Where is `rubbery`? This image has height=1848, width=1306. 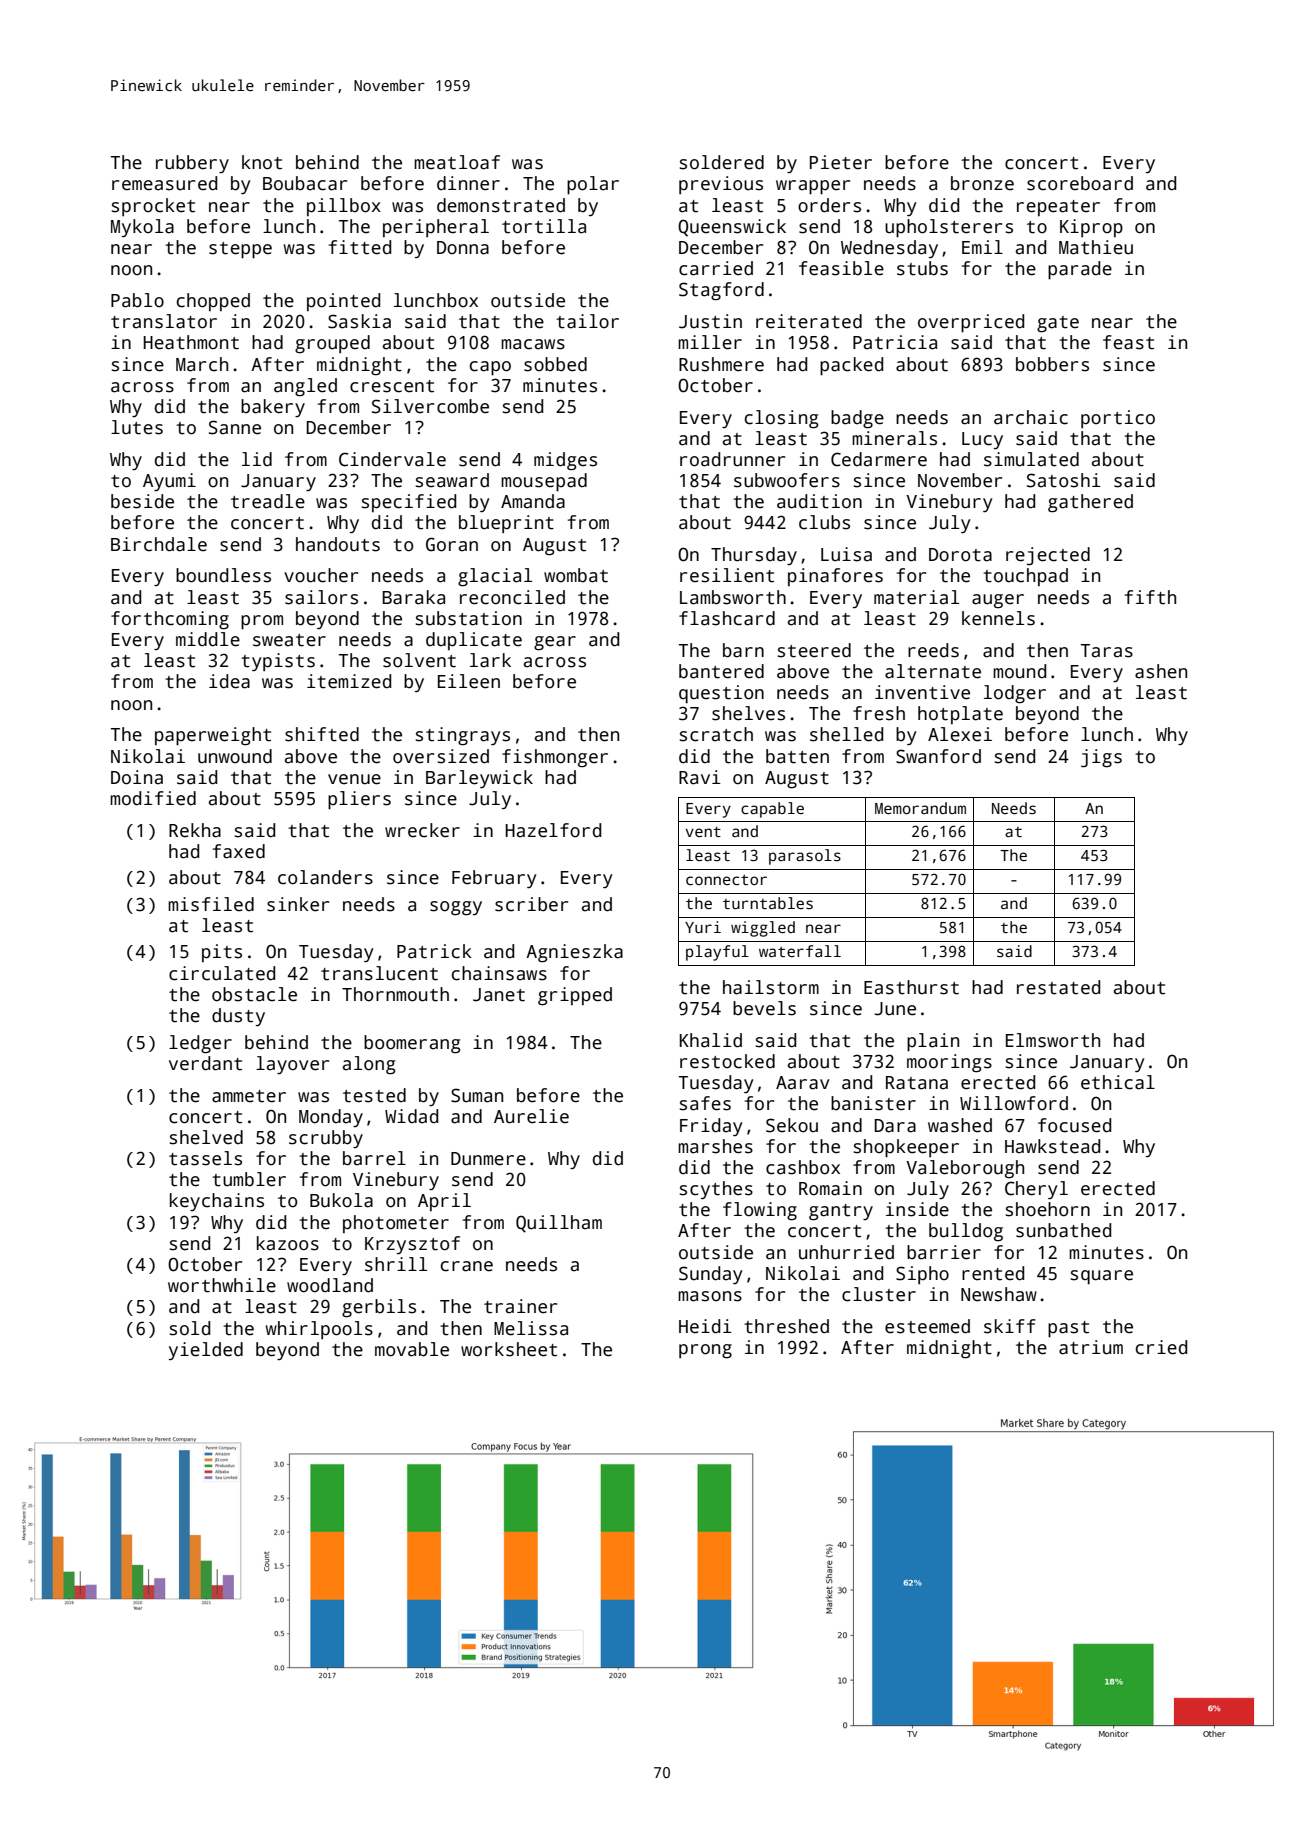
rubbery is located at coordinates (192, 164).
